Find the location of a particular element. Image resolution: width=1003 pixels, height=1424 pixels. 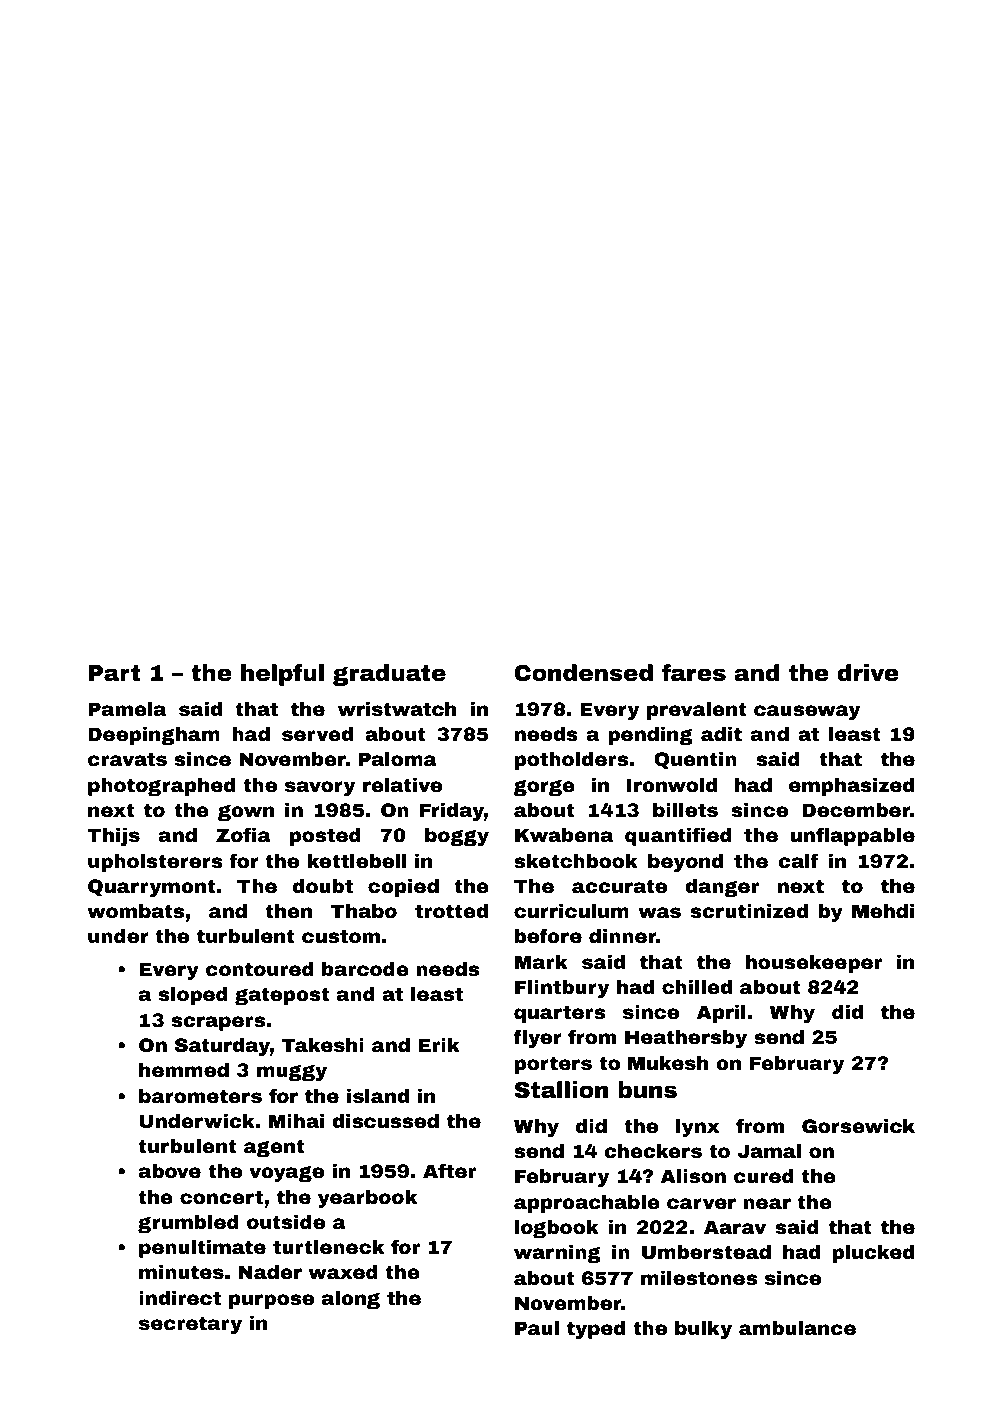

indirect is located at coordinates (180, 1298).
